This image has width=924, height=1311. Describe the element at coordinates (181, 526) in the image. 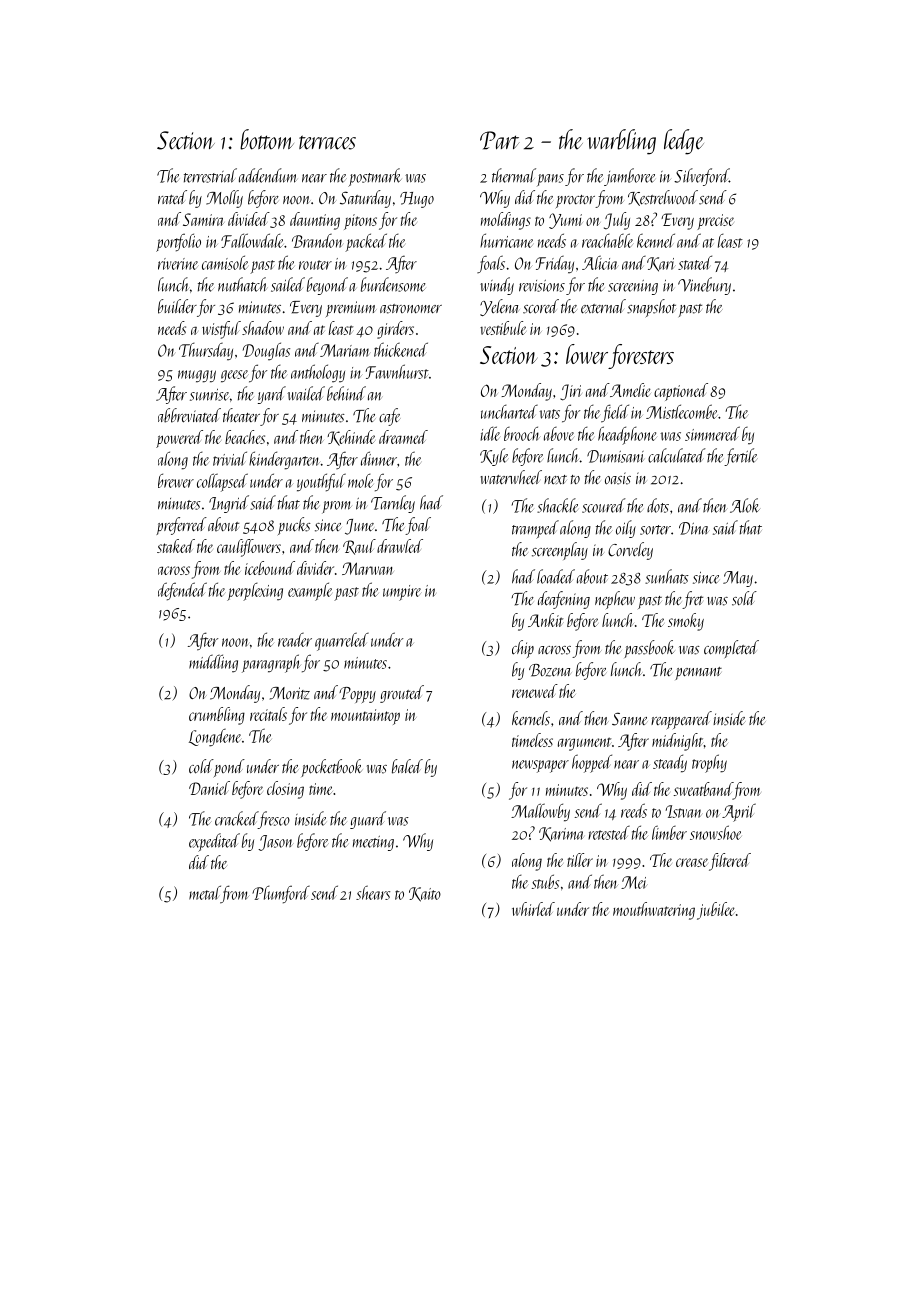

I see `preferred` at that location.
